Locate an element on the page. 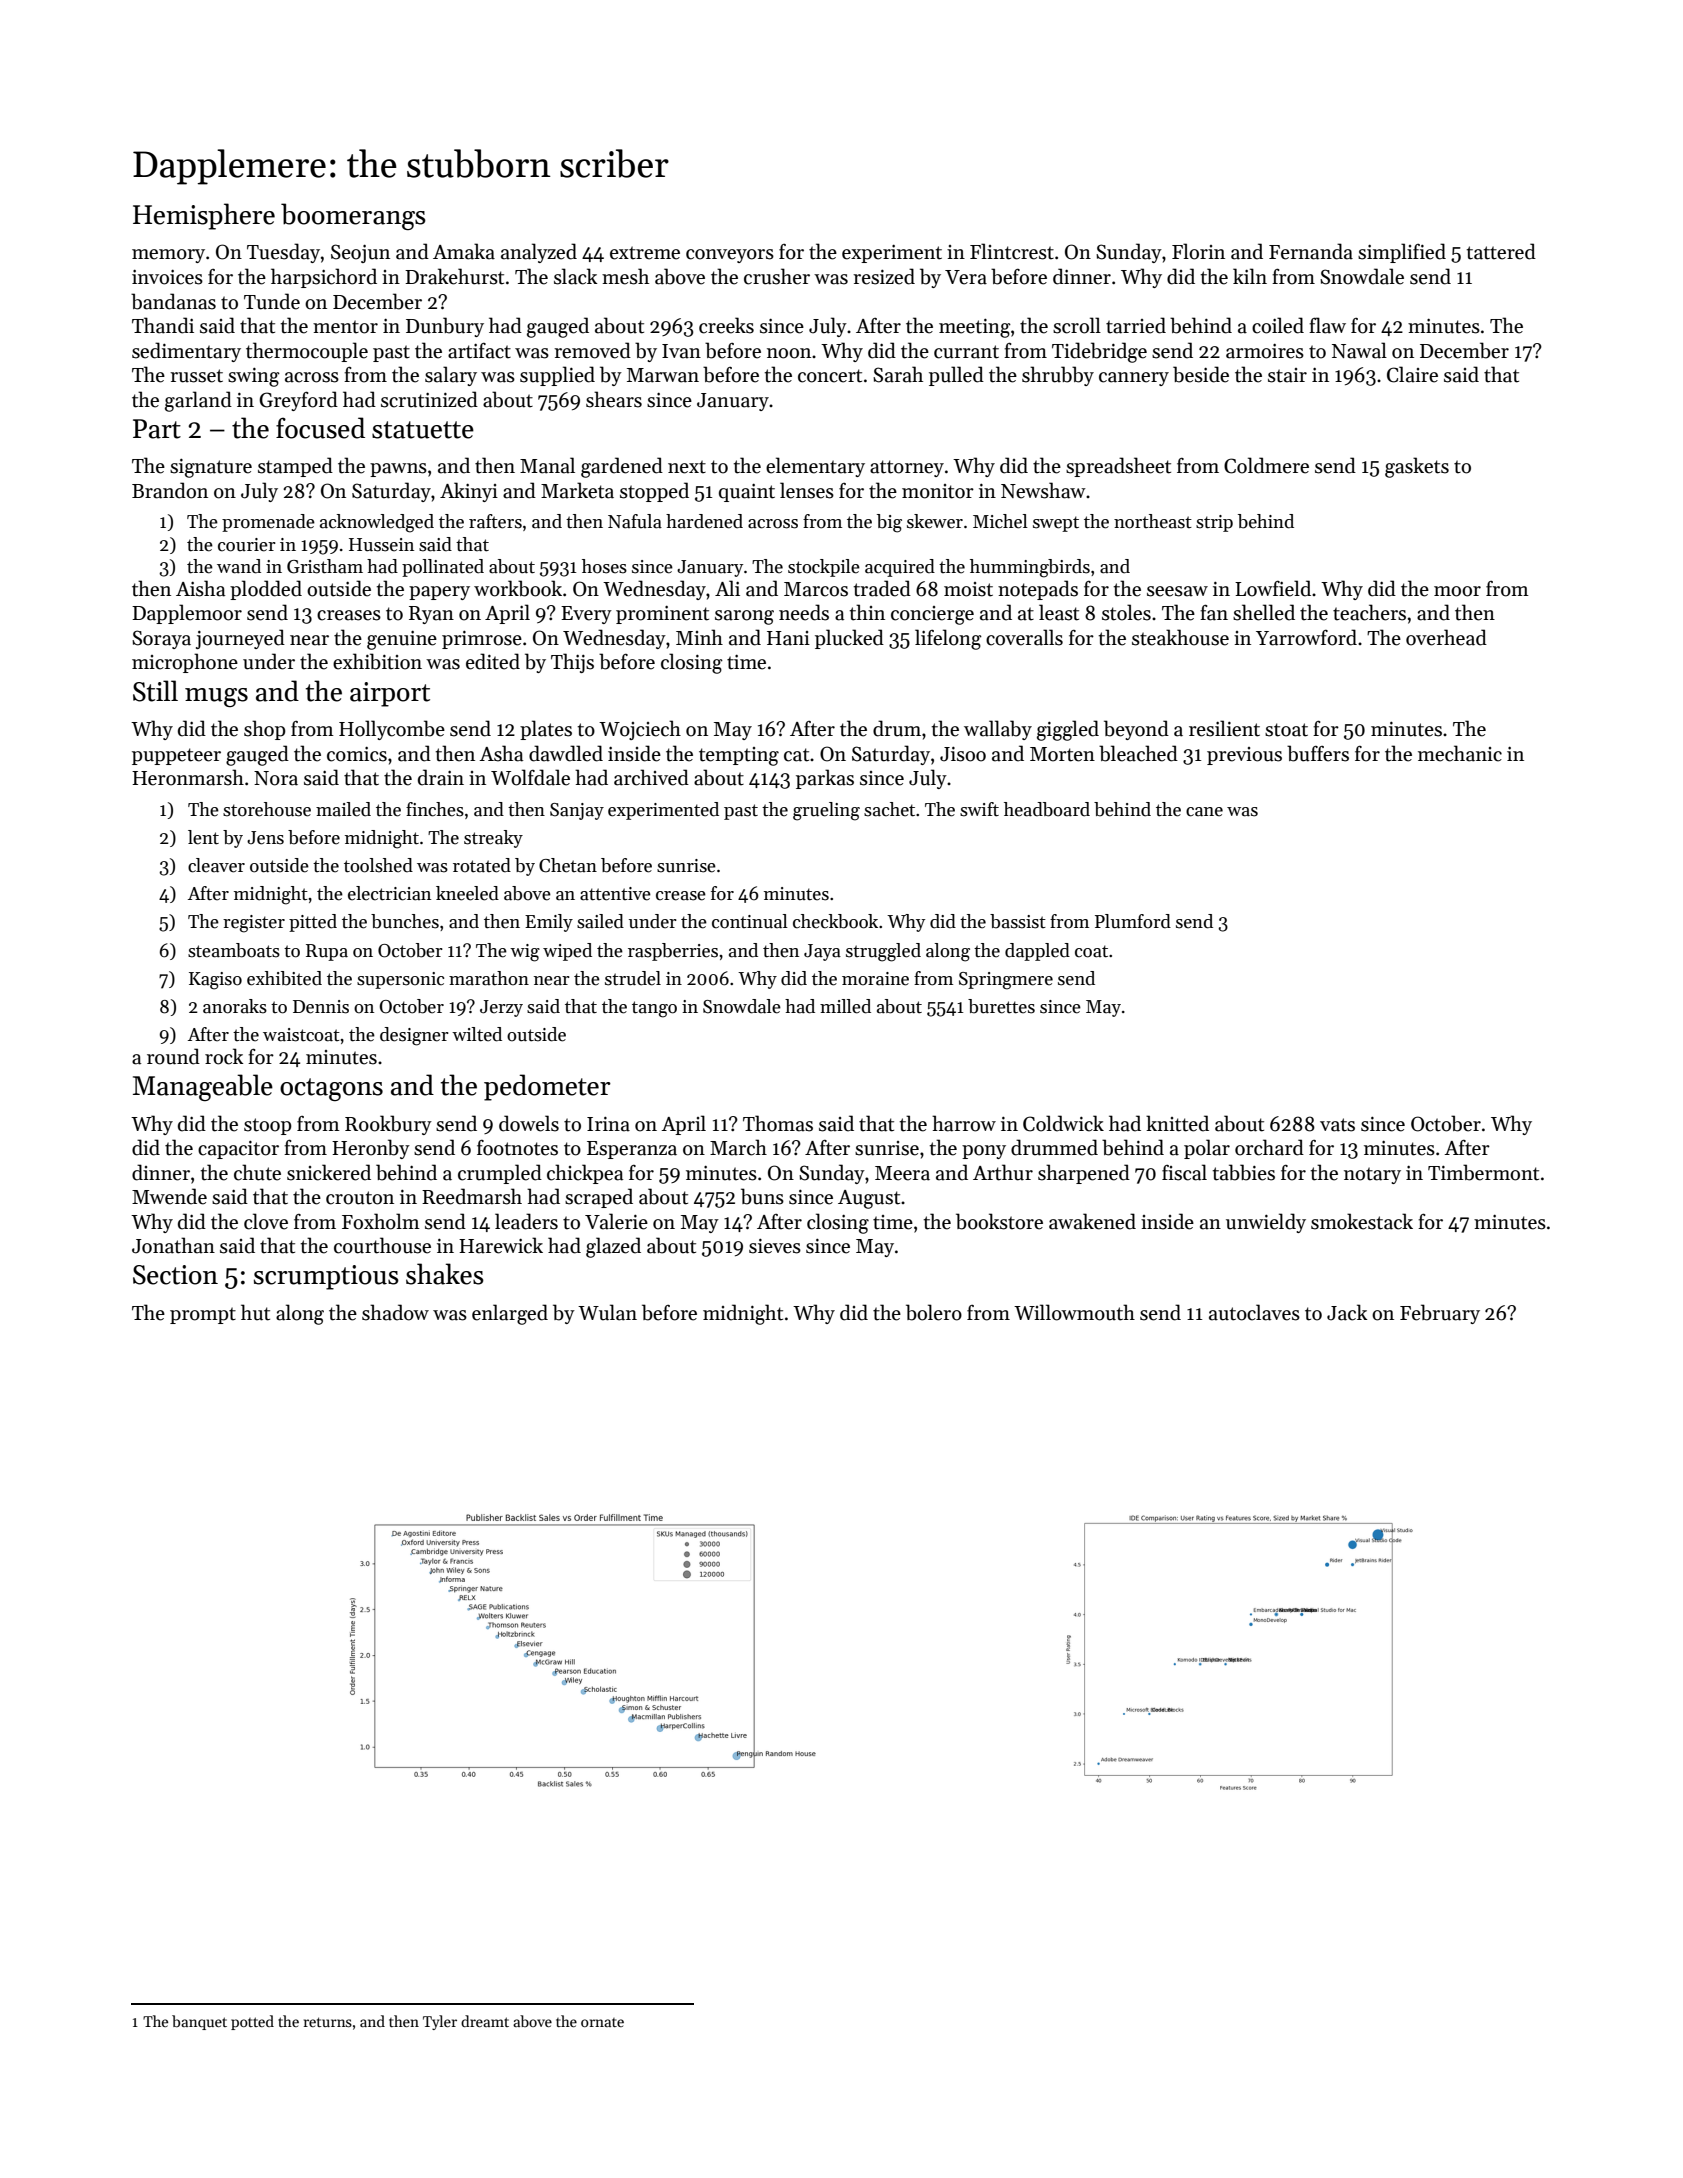  lent is located at coordinates (203, 837).
